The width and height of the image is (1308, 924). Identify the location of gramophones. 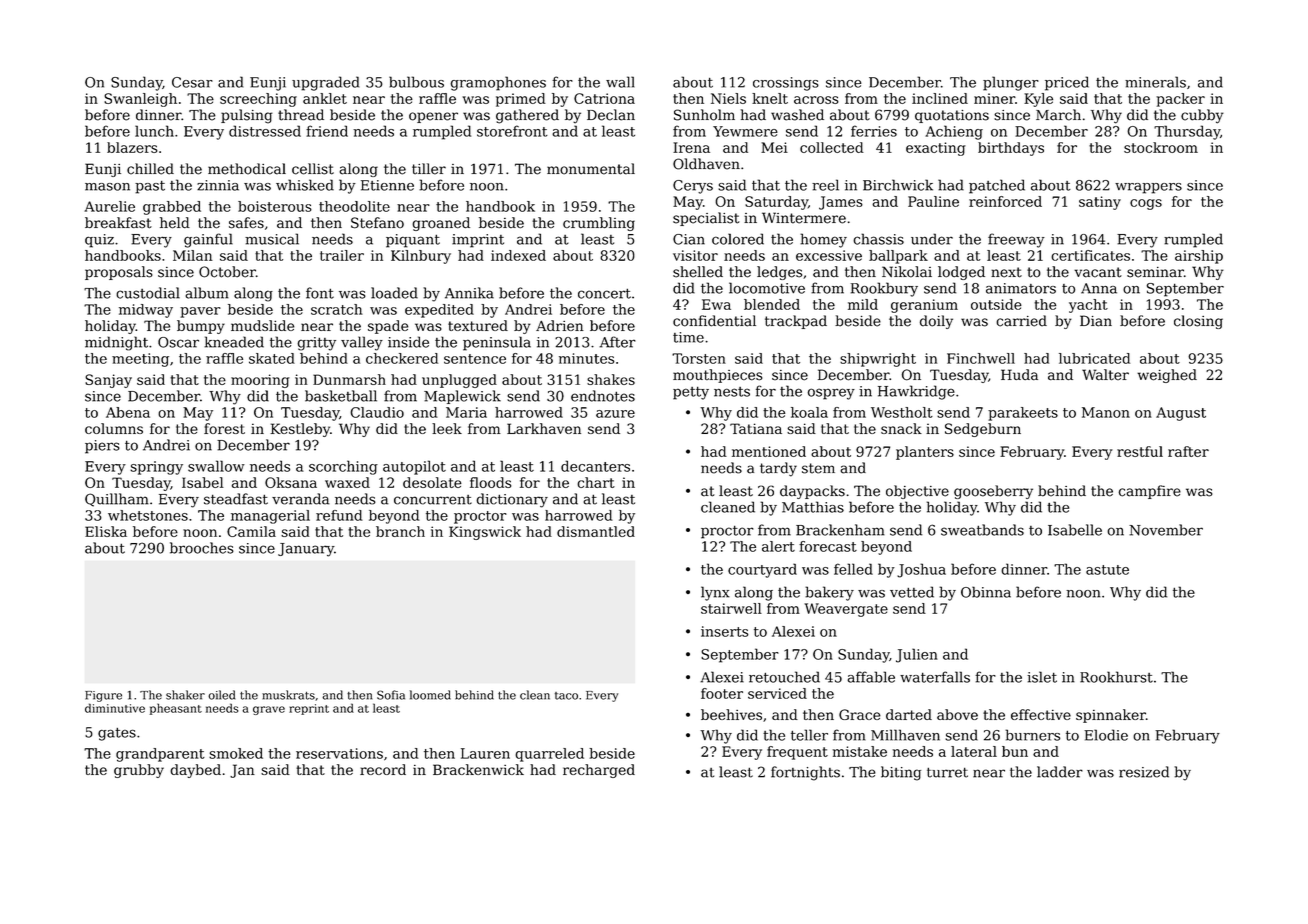
(498, 83).
